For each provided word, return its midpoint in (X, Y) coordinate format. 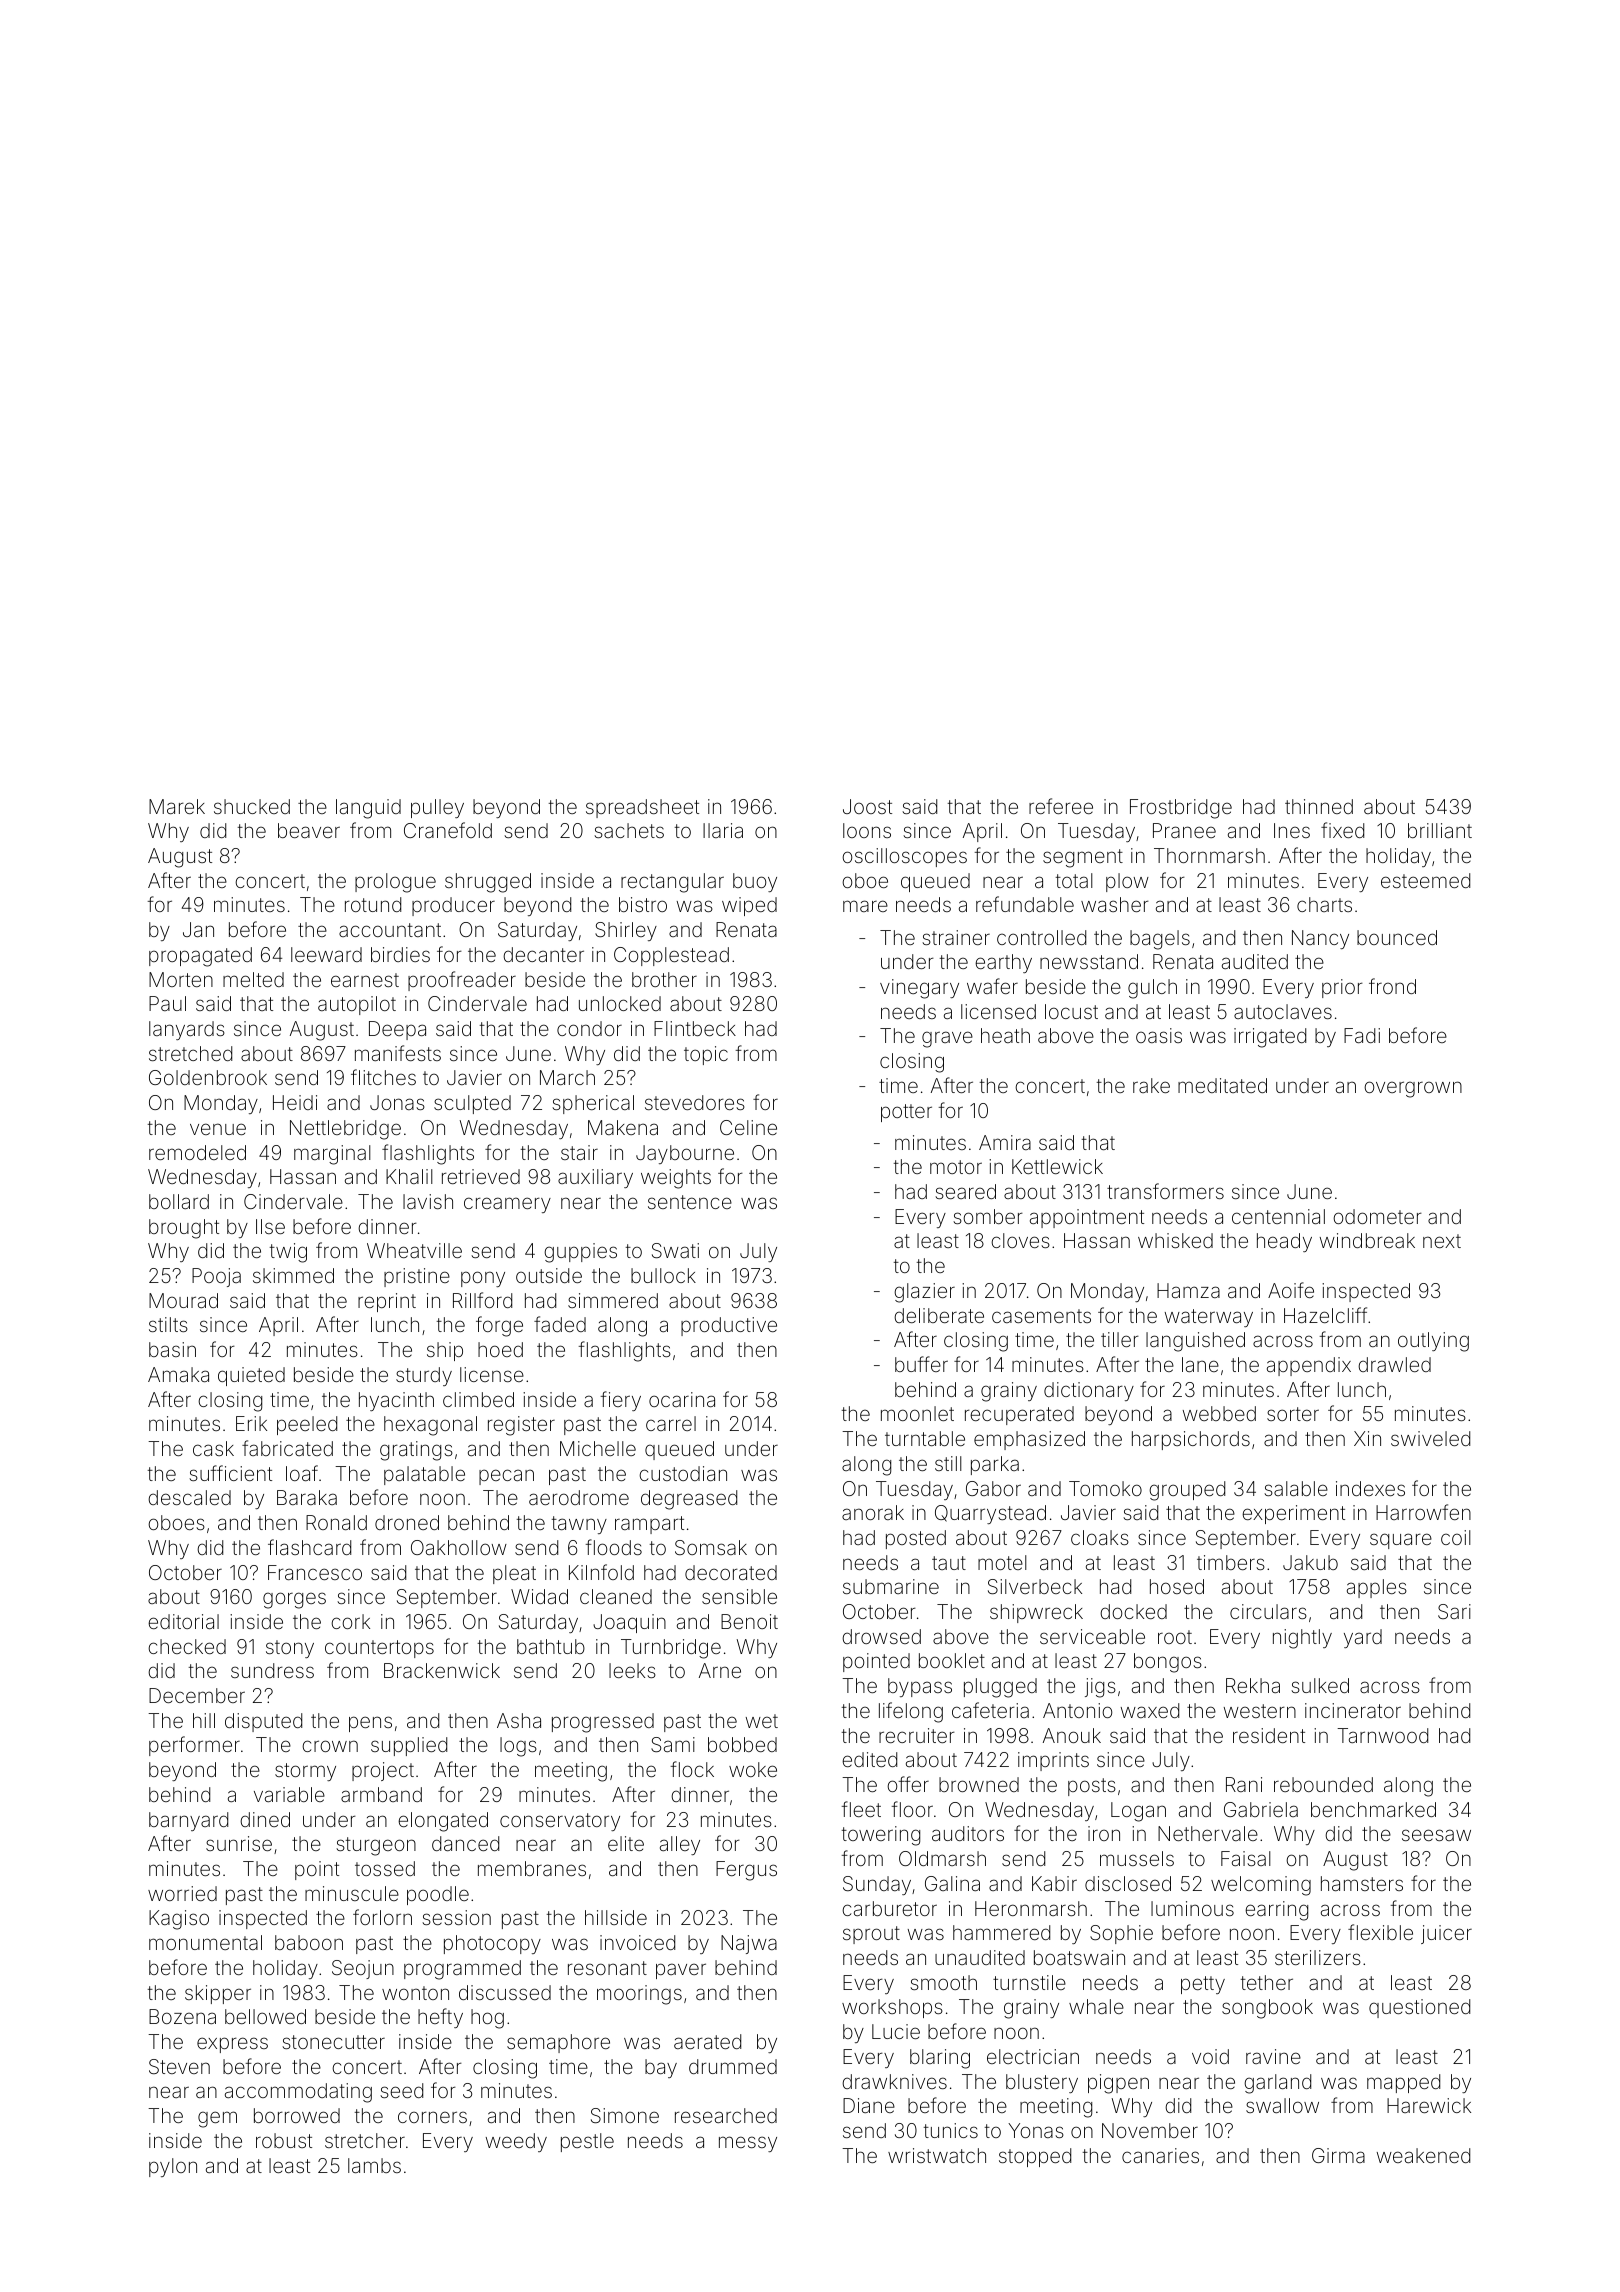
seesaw (1436, 1835)
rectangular (672, 883)
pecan (506, 1477)
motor (956, 1167)
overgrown (1413, 1089)
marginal (332, 1155)
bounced (1397, 937)
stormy (305, 1772)
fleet (861, 1809)
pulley (437, 808)
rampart (649, 1525)
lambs (374, 2165)
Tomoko (1105, 1488)
